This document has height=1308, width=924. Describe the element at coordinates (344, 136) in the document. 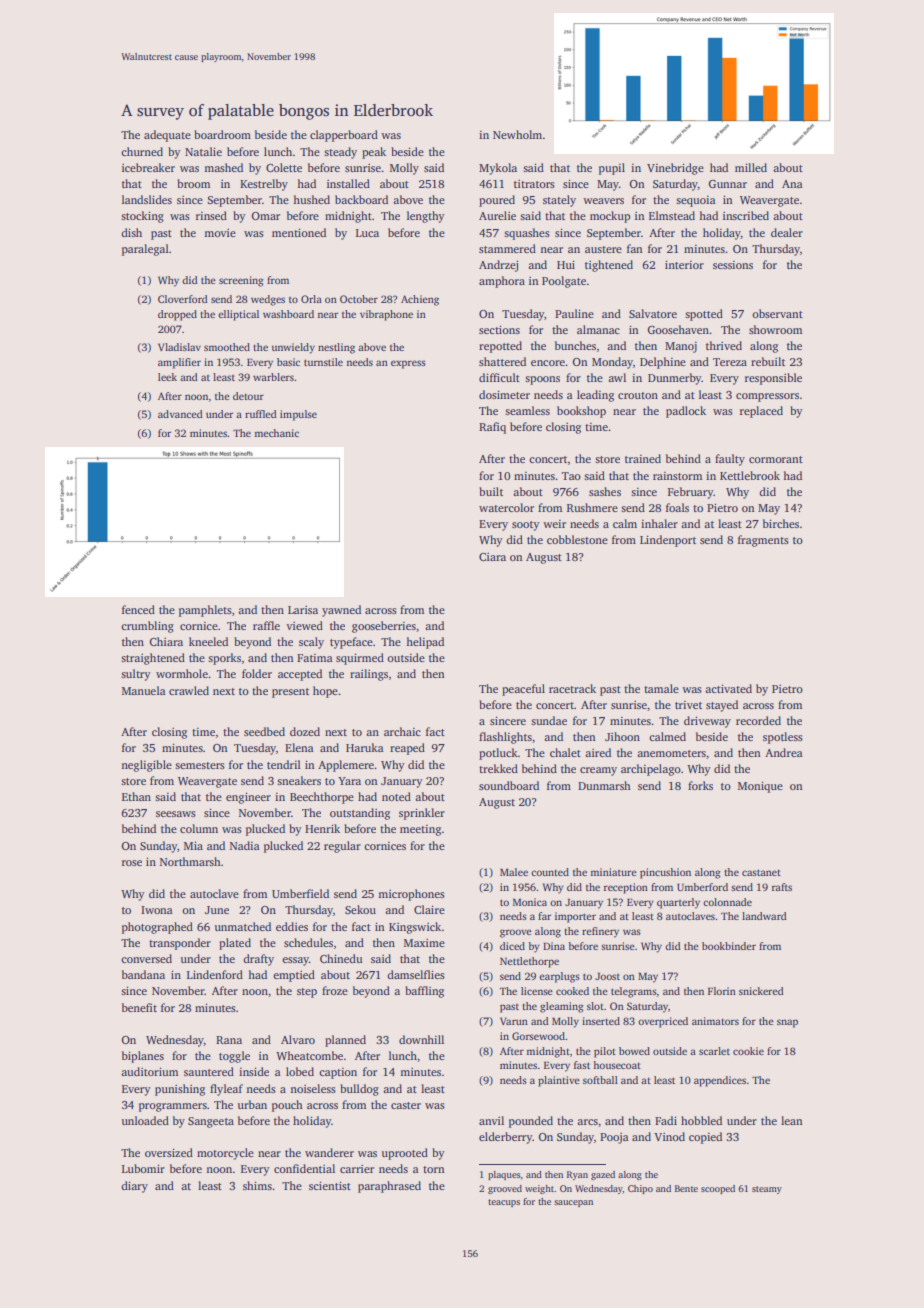

I see `clapperboard` at that location.
